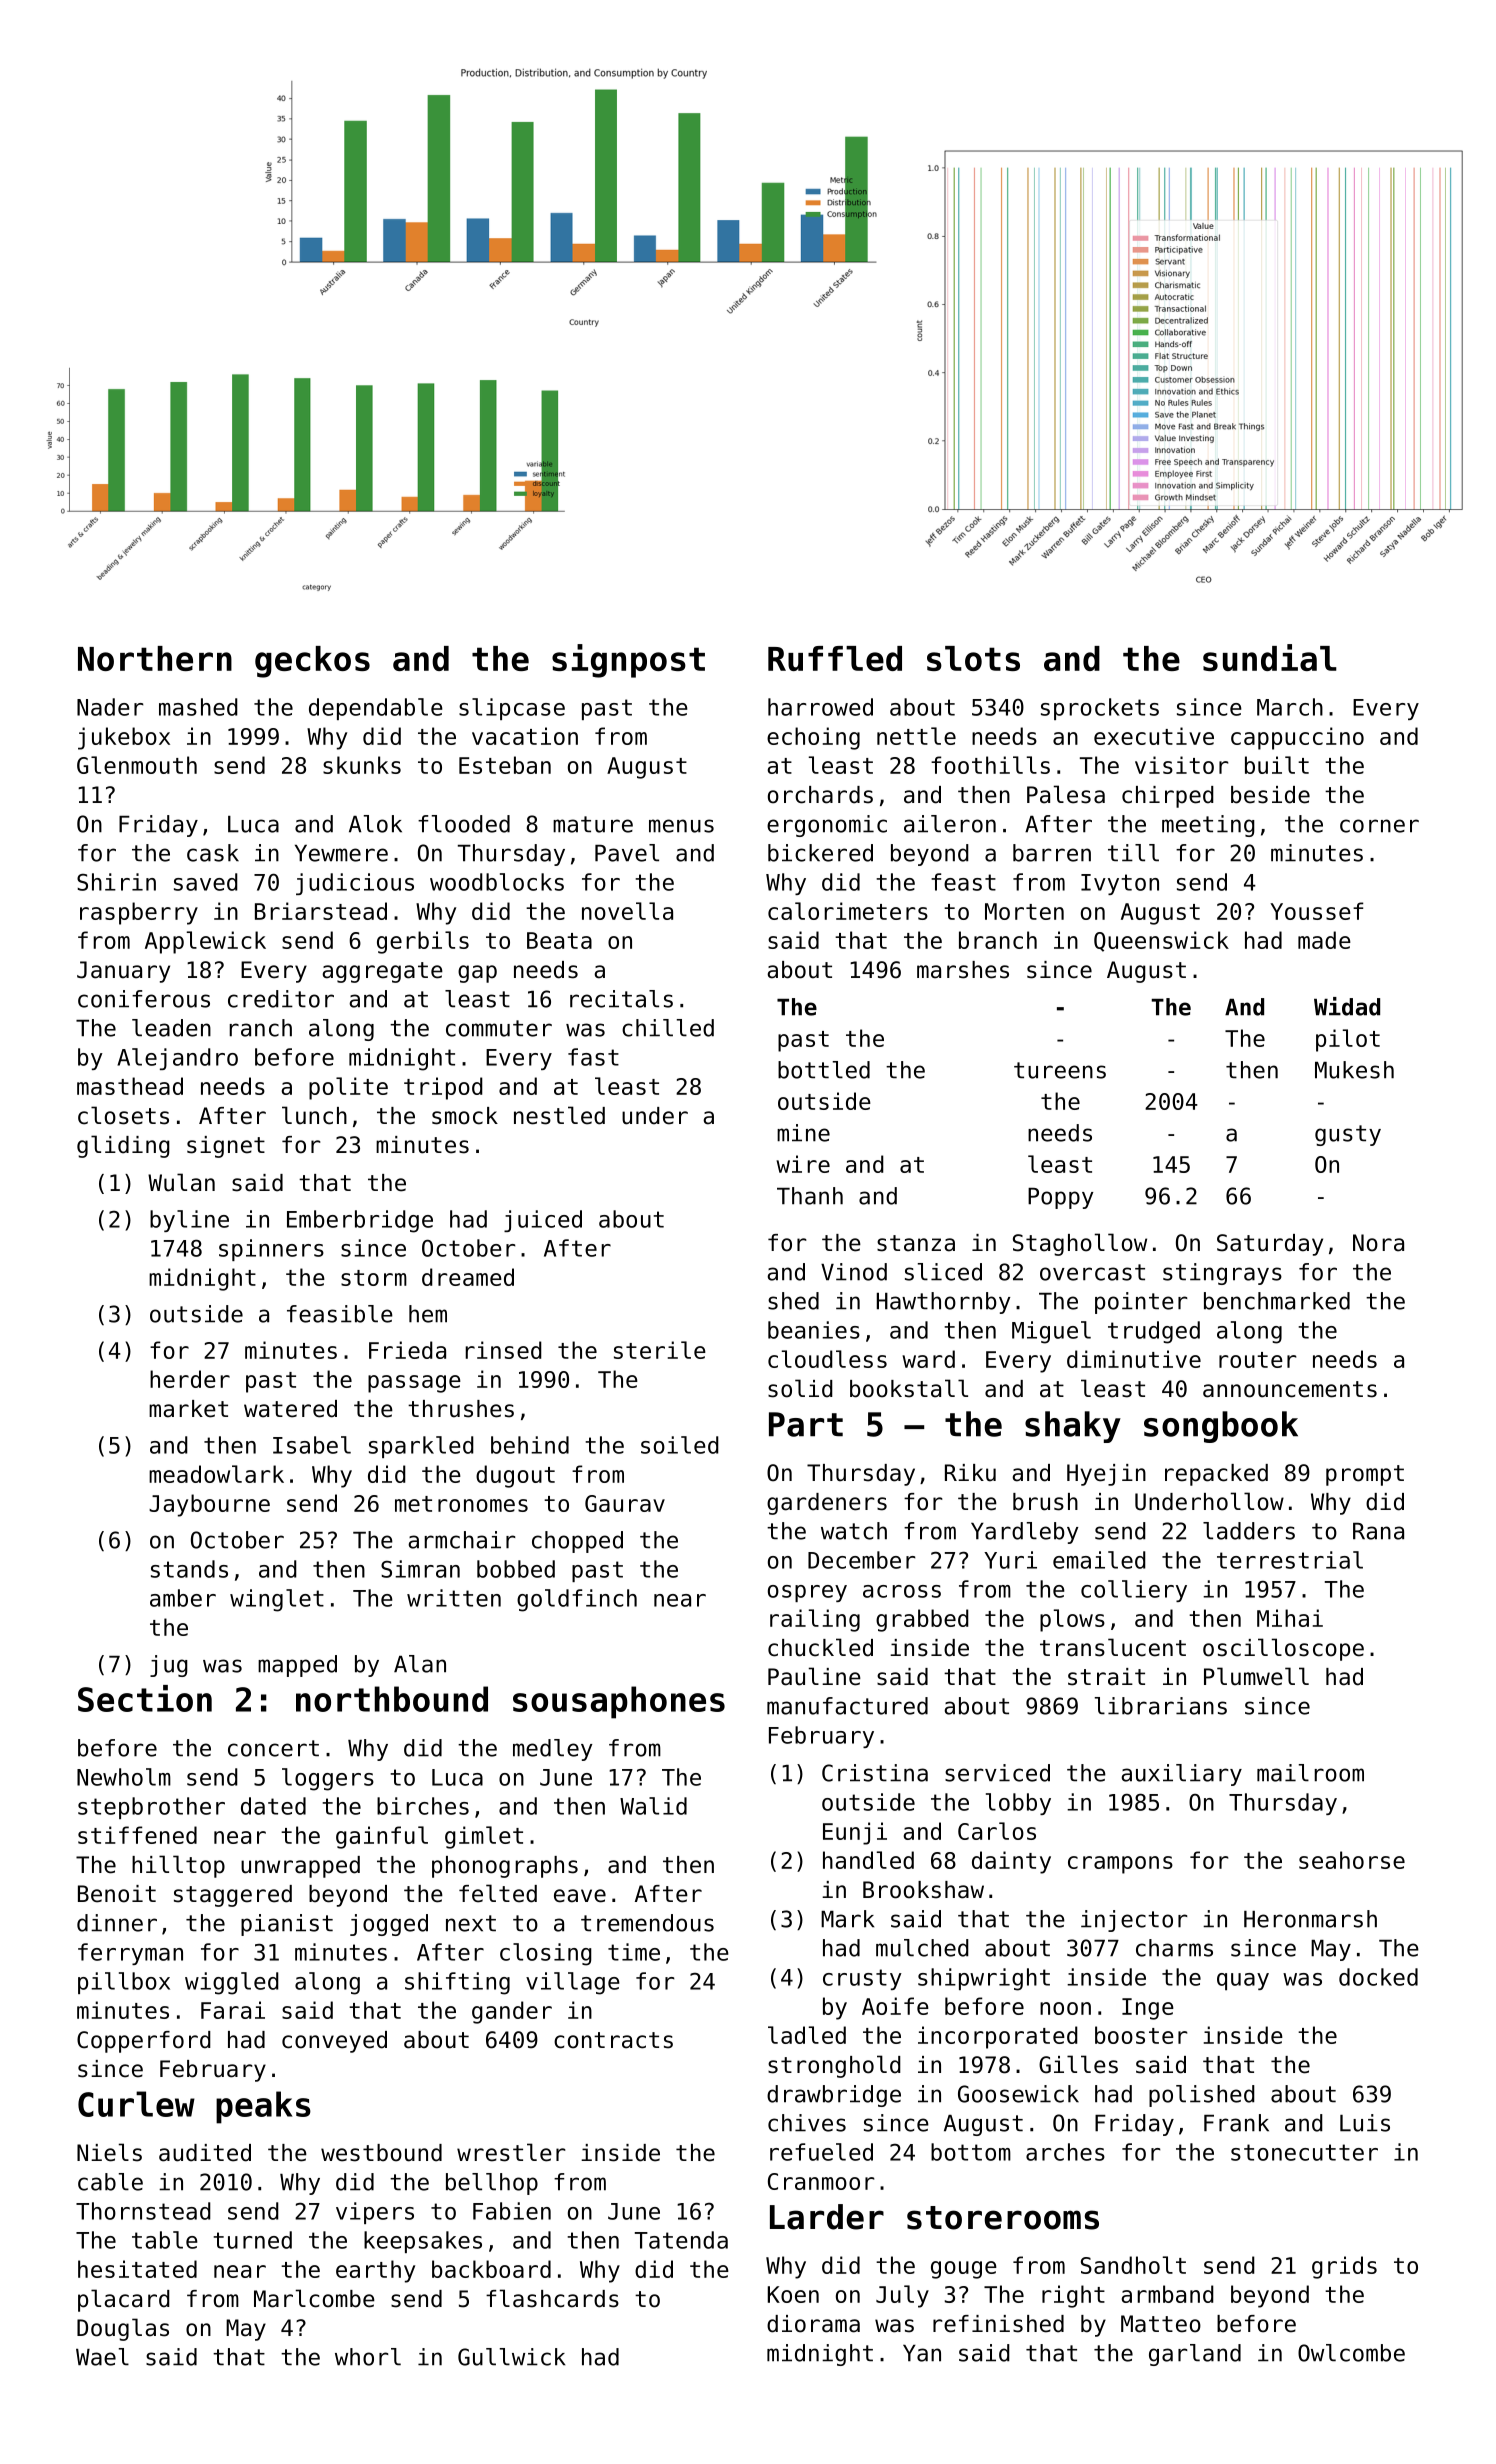 The height and width of the page is (2464, 1496). What do you see at coordinates (124, 1777) in the page?
I see `Newholm` at bounding box center [124, 1777].
